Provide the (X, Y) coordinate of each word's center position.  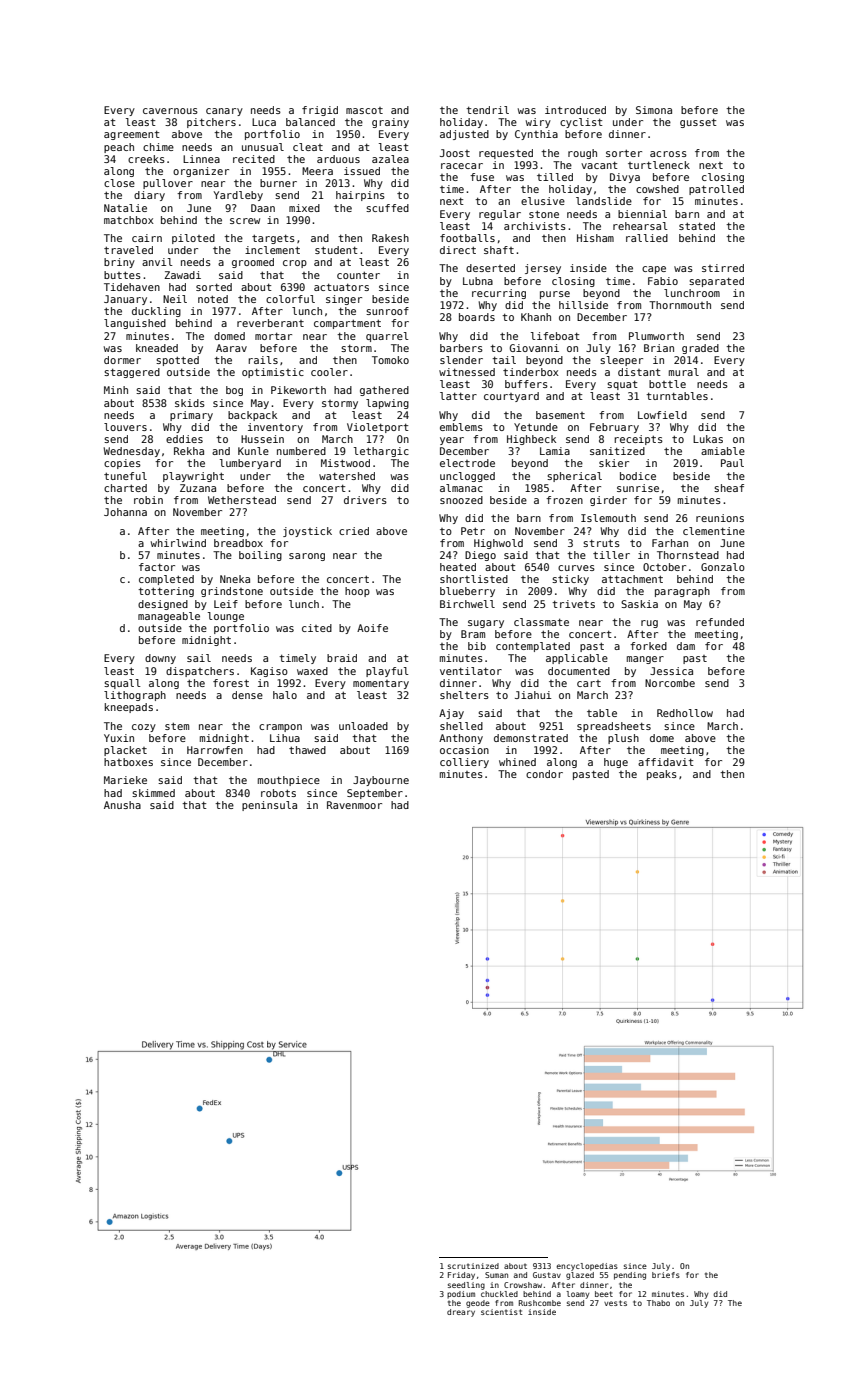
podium (461, 1295)
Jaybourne (381, 781)
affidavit (666, 762)
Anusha (122, 805)
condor (544, 774)
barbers (461, 348)
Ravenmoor (354, 805)
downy (160, 659)
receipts (638, 440)
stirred (723, 268)
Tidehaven (132, 287)
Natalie (125, 208)
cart (589, 683)
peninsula (269, 806)
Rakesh (390, 238)
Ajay (451, 714)
